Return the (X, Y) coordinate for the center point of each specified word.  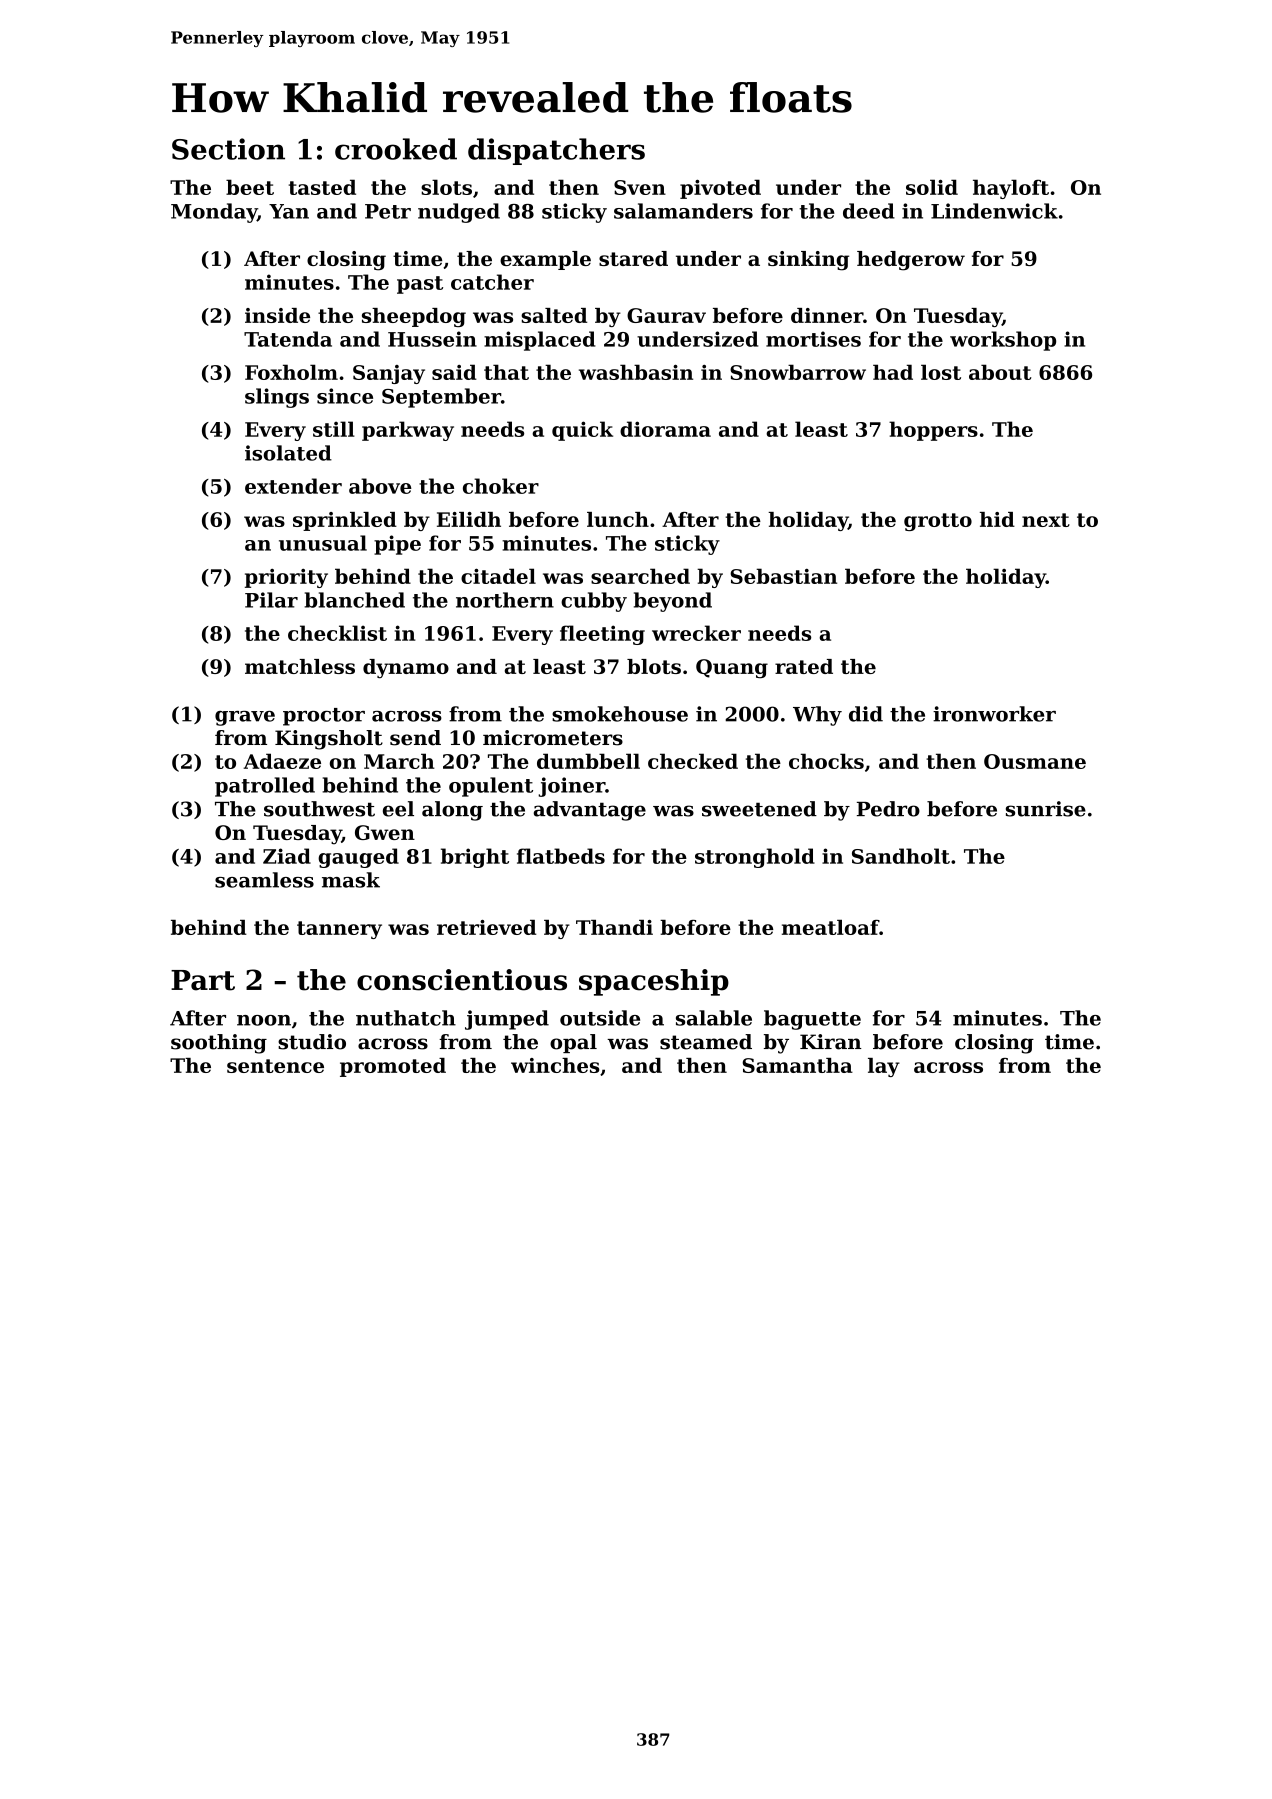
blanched (354, 600)
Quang (732, 669)
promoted (393, 1067)
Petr (388, 211)
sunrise (1046, 809)
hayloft (1011, 189)
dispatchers (556, 151)
